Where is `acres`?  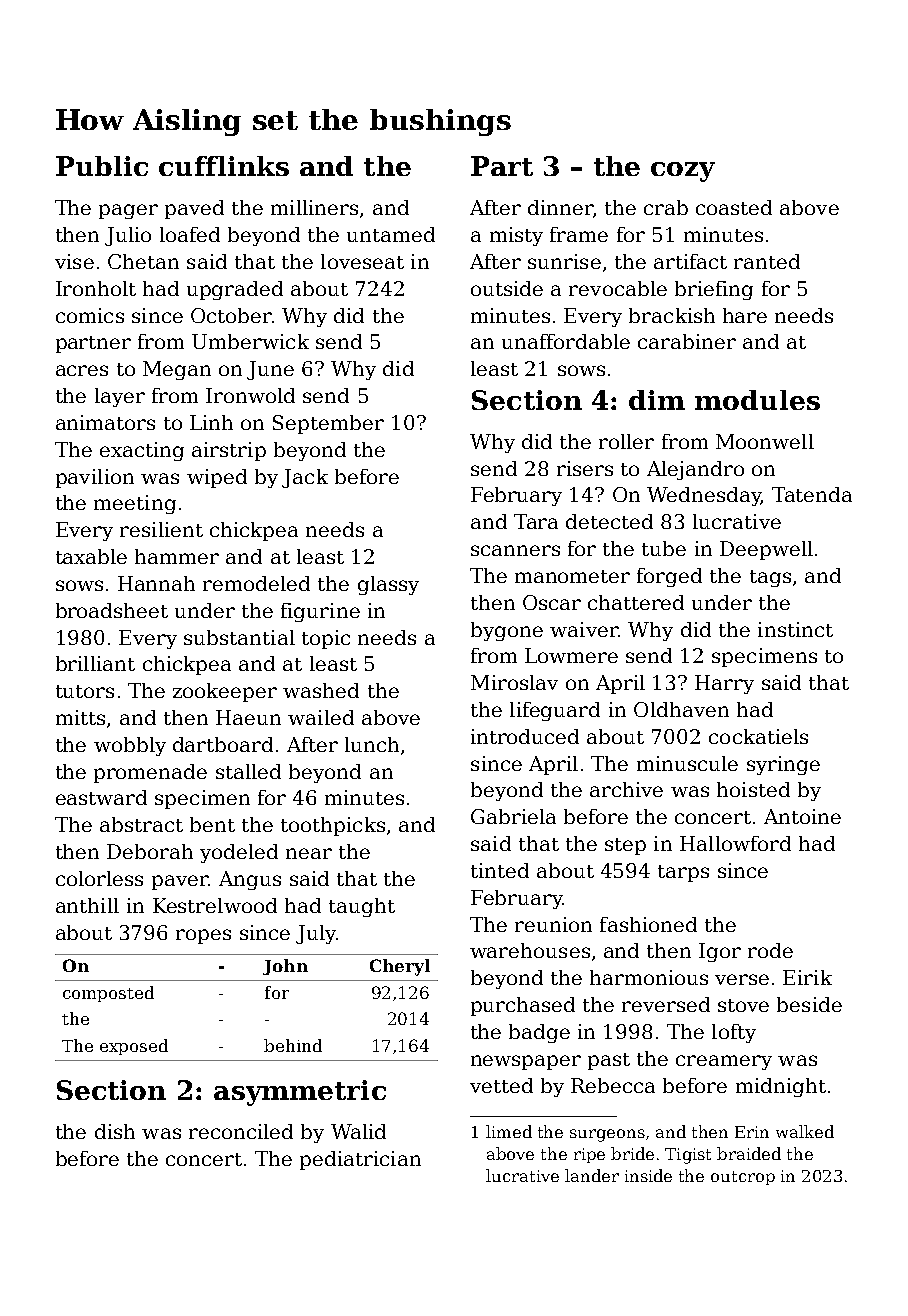 acres is located at coordinates (82, 370).
